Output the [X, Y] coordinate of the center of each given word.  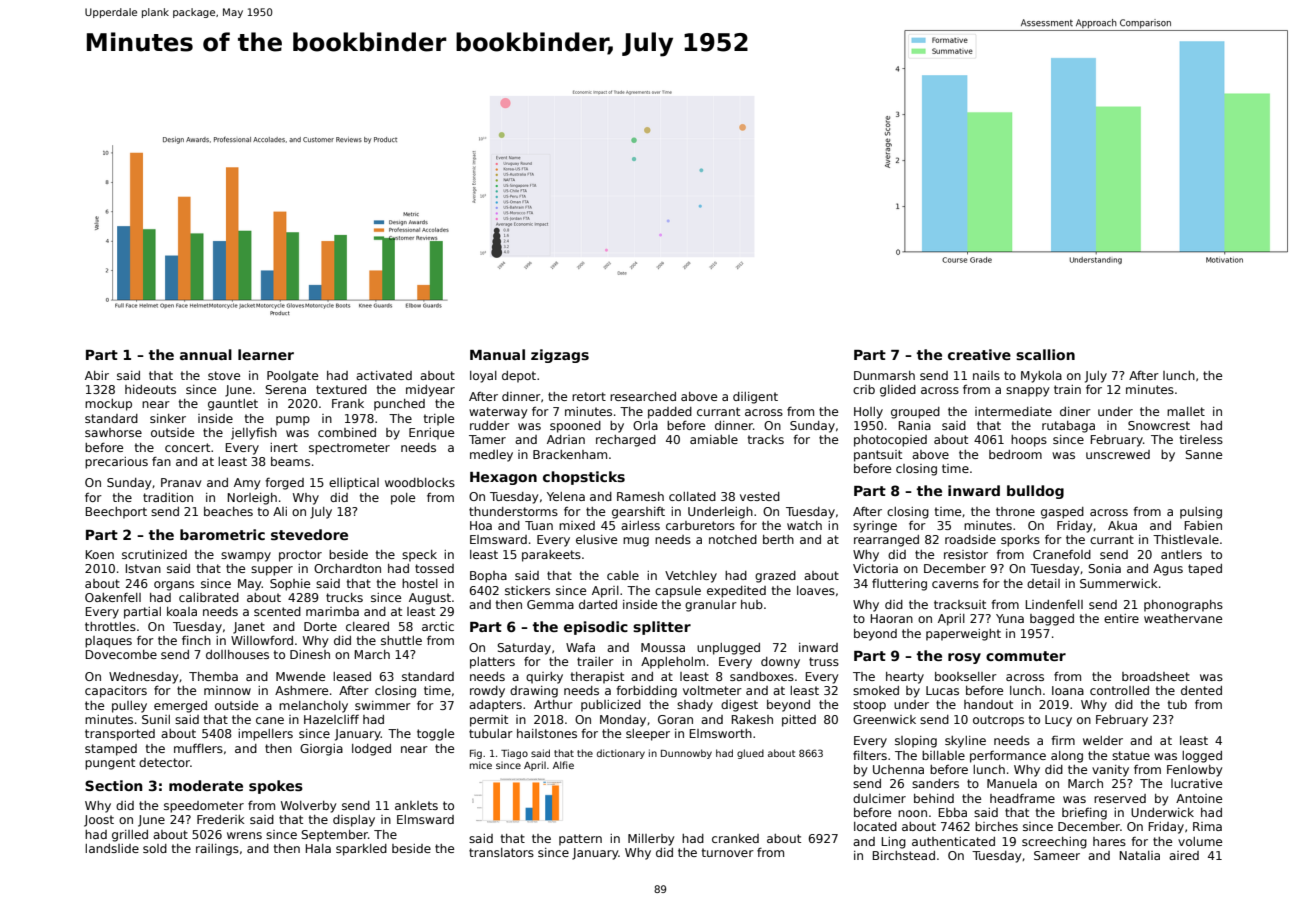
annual [206, 354]
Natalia [1140, 855]
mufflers [198, 748]
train [1067, 389]
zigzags [560, 356]
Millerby [651, 840]
